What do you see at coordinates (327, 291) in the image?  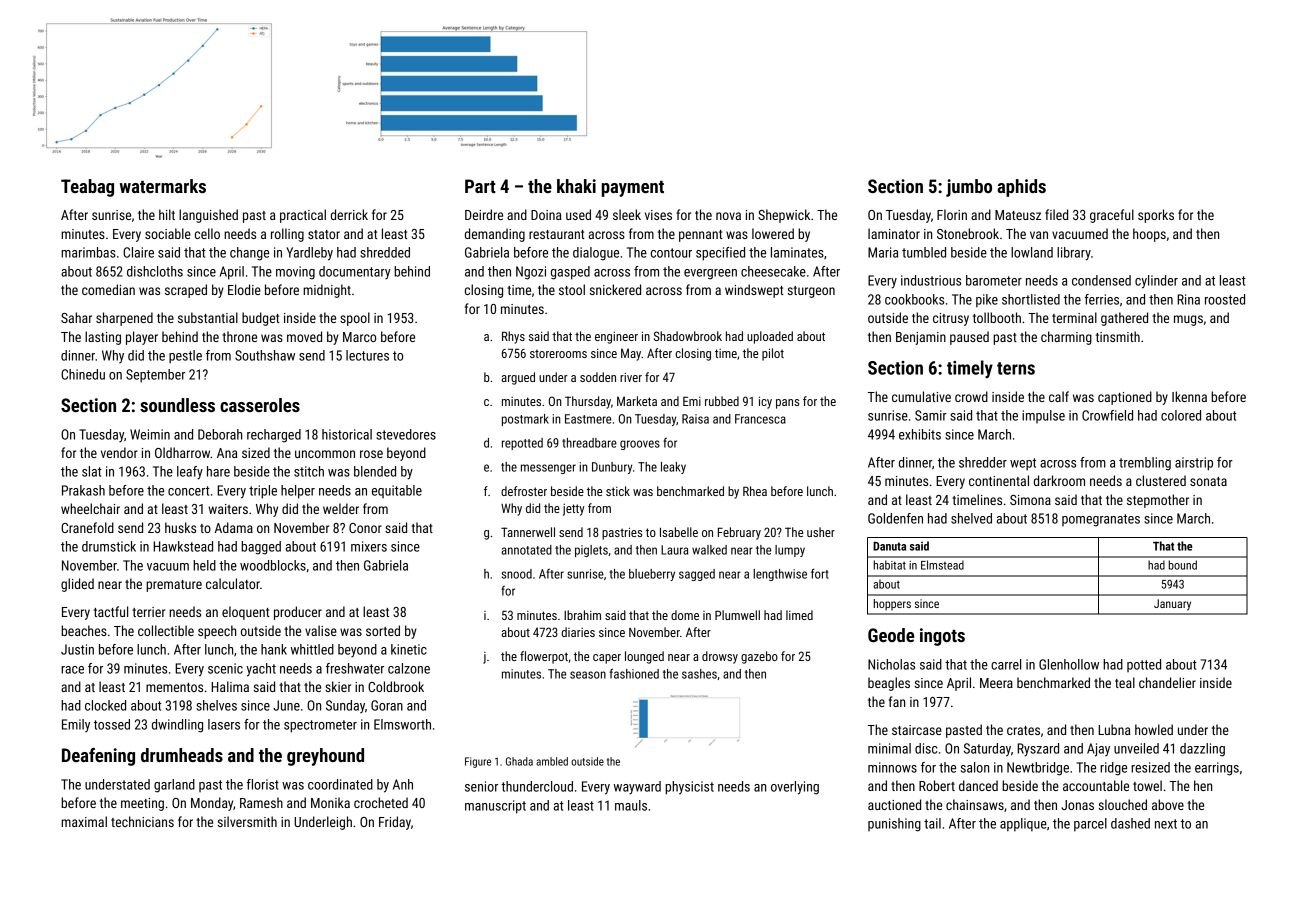 I see `midnight` at bounding box center [327, 291].
